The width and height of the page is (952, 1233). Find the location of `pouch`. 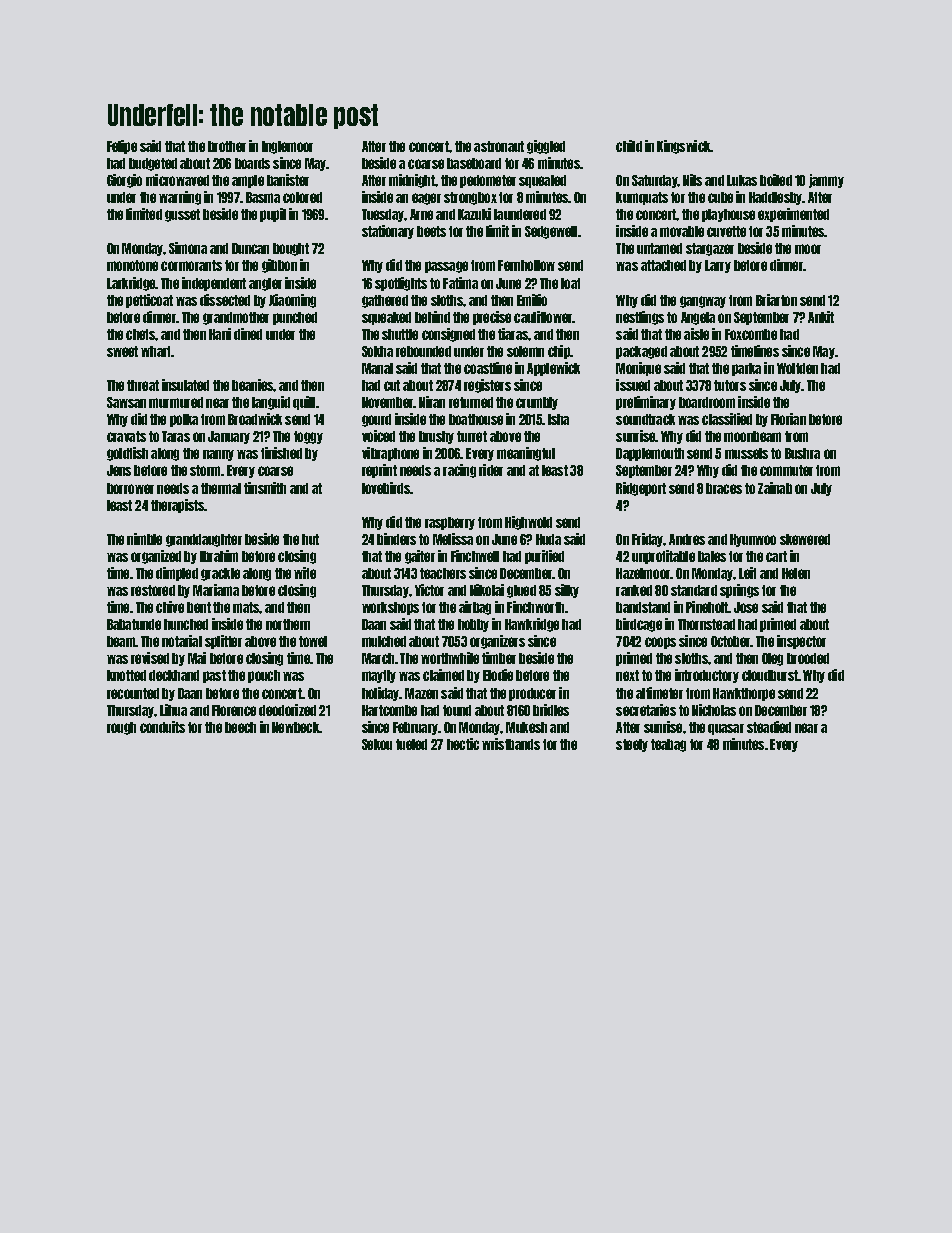

pouch is located at coordinates (264, 676).
